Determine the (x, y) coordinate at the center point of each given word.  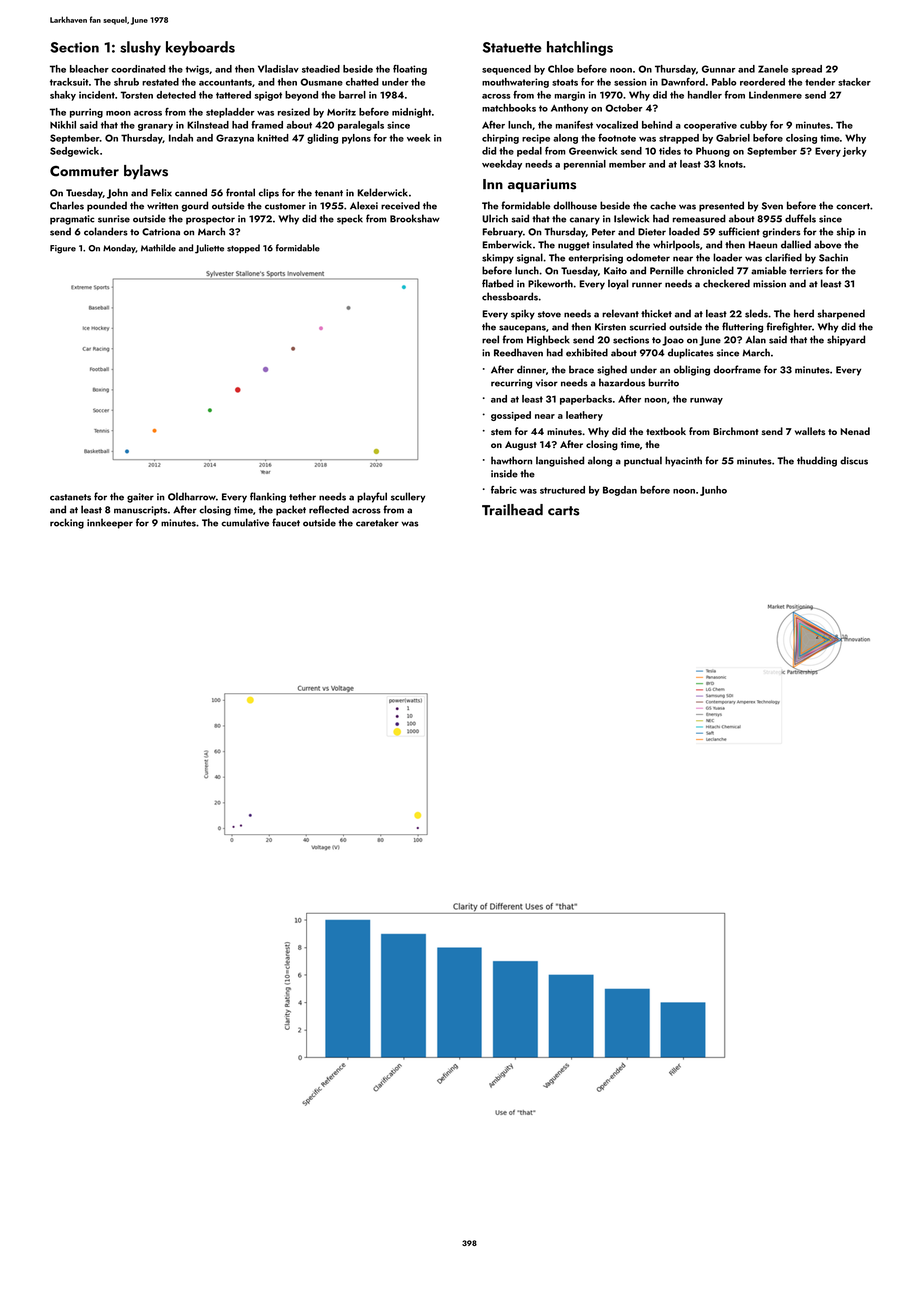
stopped (243, 248)
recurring (511, 384)
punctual (643, 461)
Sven (772, 206)
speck (350, 219)
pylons (356, 139)
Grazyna (235, 139)
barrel (352, 95)
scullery (408, 497)
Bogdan (620, 491)
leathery (584, 416)
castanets (70, 497)
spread (807, 70)
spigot (268, 96)
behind (657, 125)
